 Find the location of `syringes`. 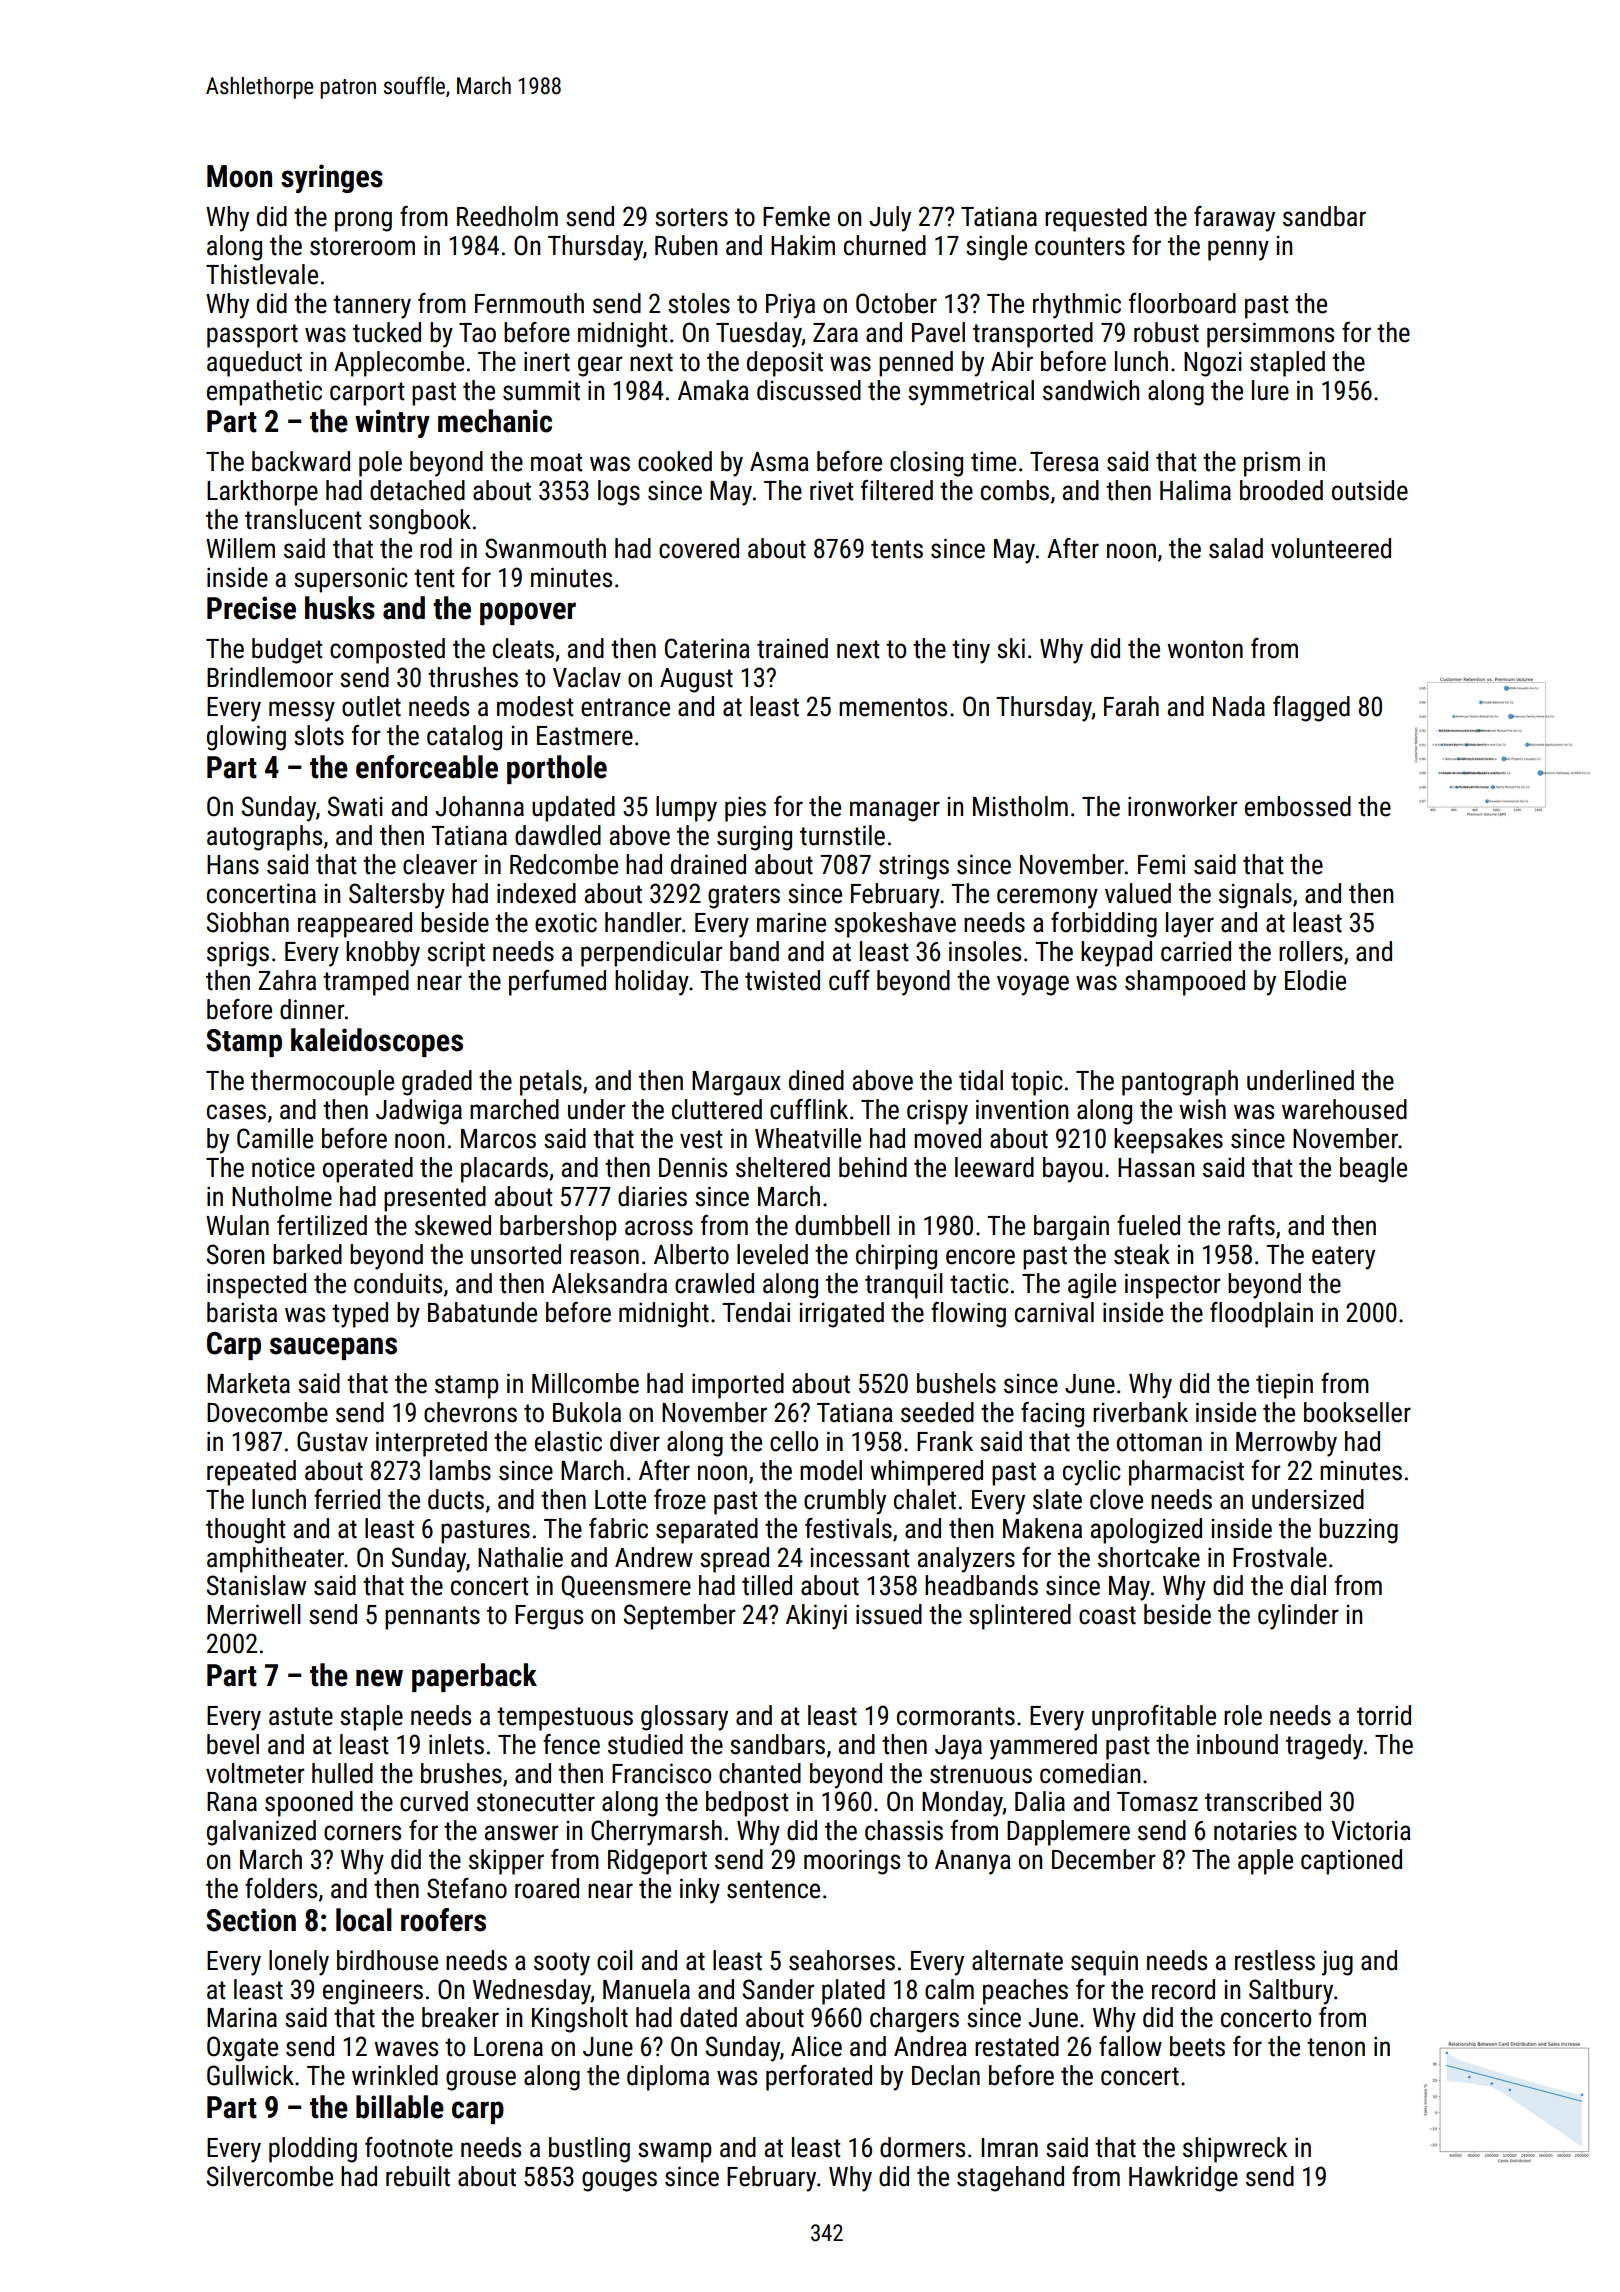

syringes is located at coordinates (332, 178).
